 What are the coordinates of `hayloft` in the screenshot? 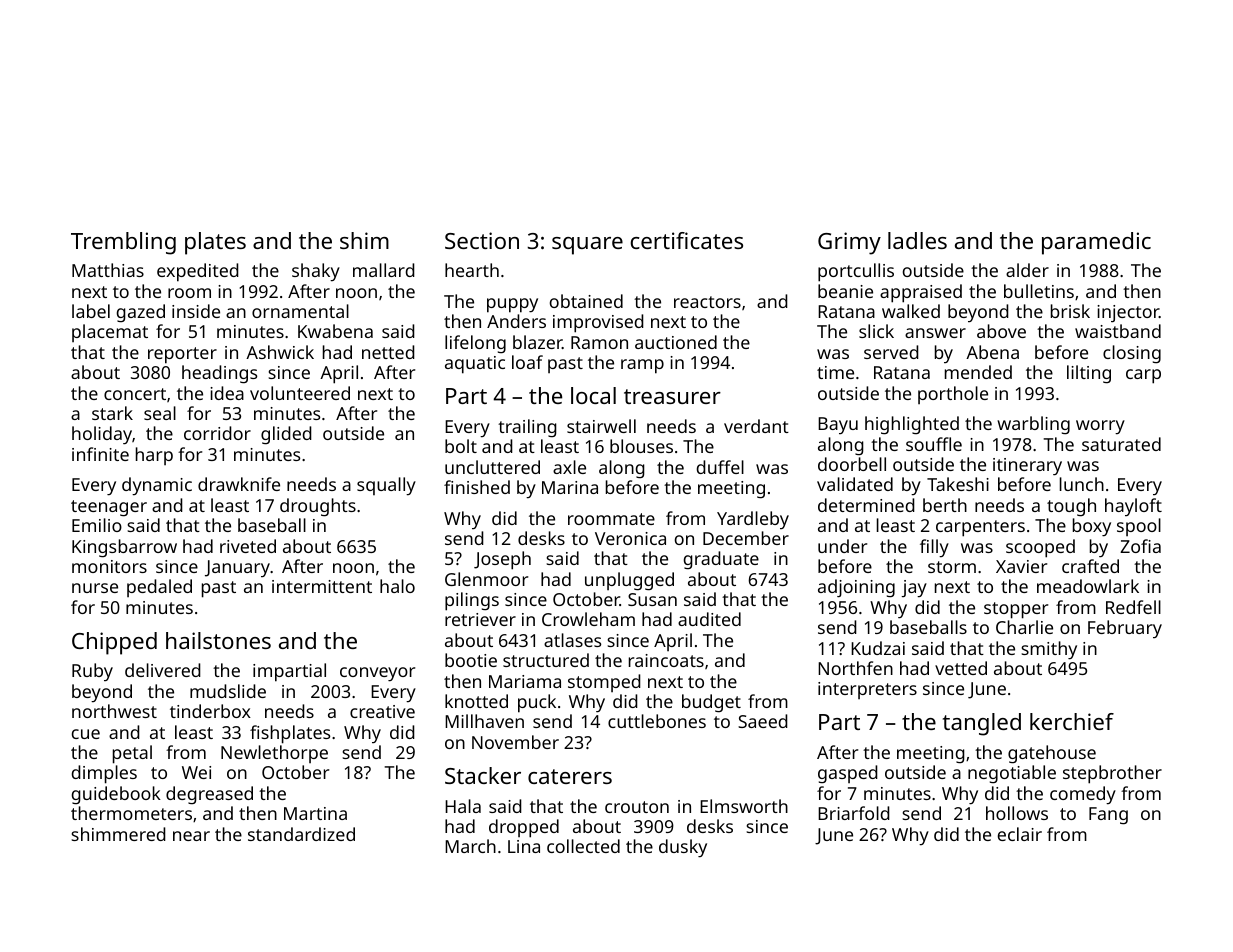 It's located at (1133, 507).
